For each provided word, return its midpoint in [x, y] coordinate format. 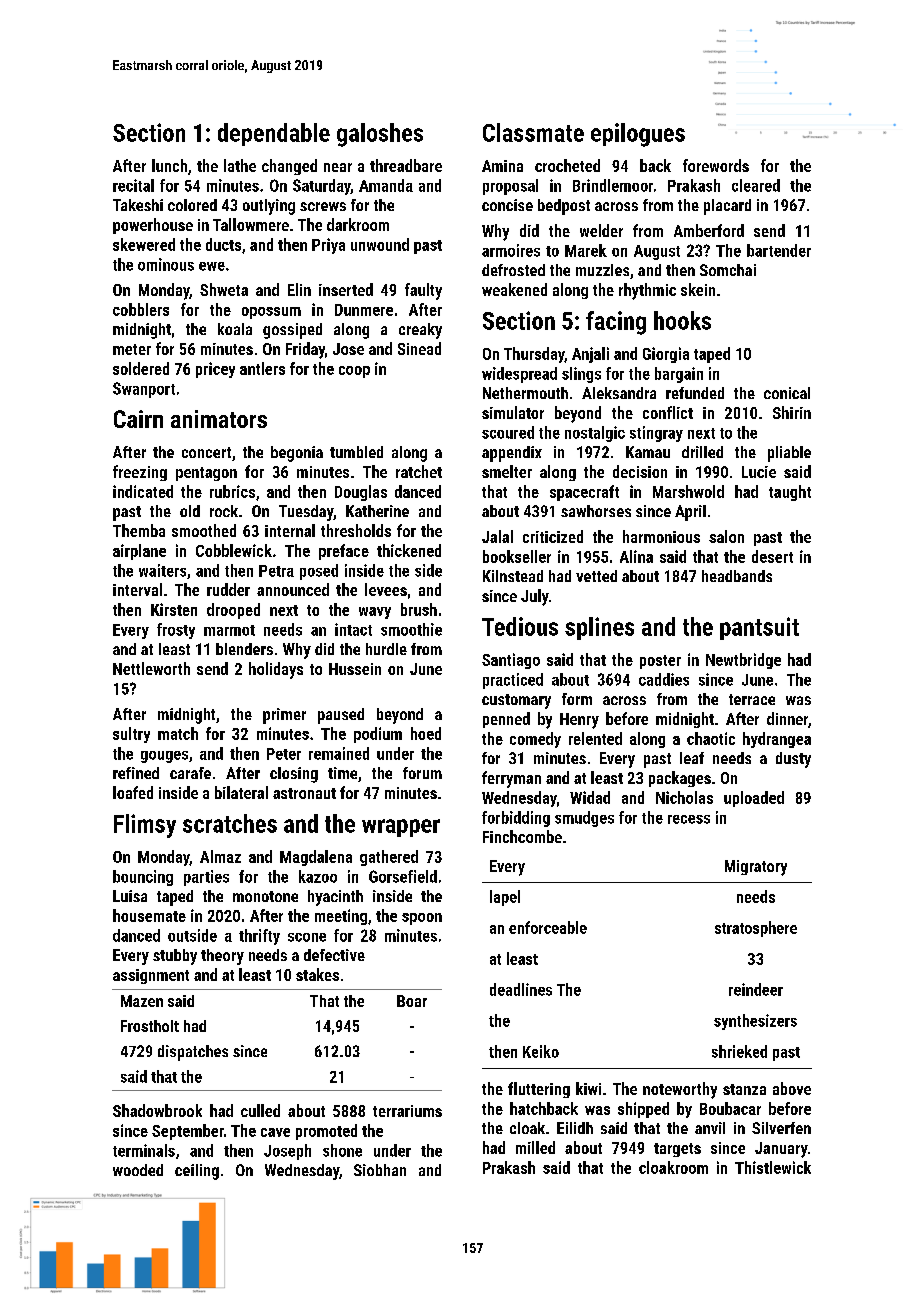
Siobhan [380, 1170]
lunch [169, 165]
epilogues [638, 135]
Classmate [533, 132]
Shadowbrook [157, 1110]
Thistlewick [773, 1167]
